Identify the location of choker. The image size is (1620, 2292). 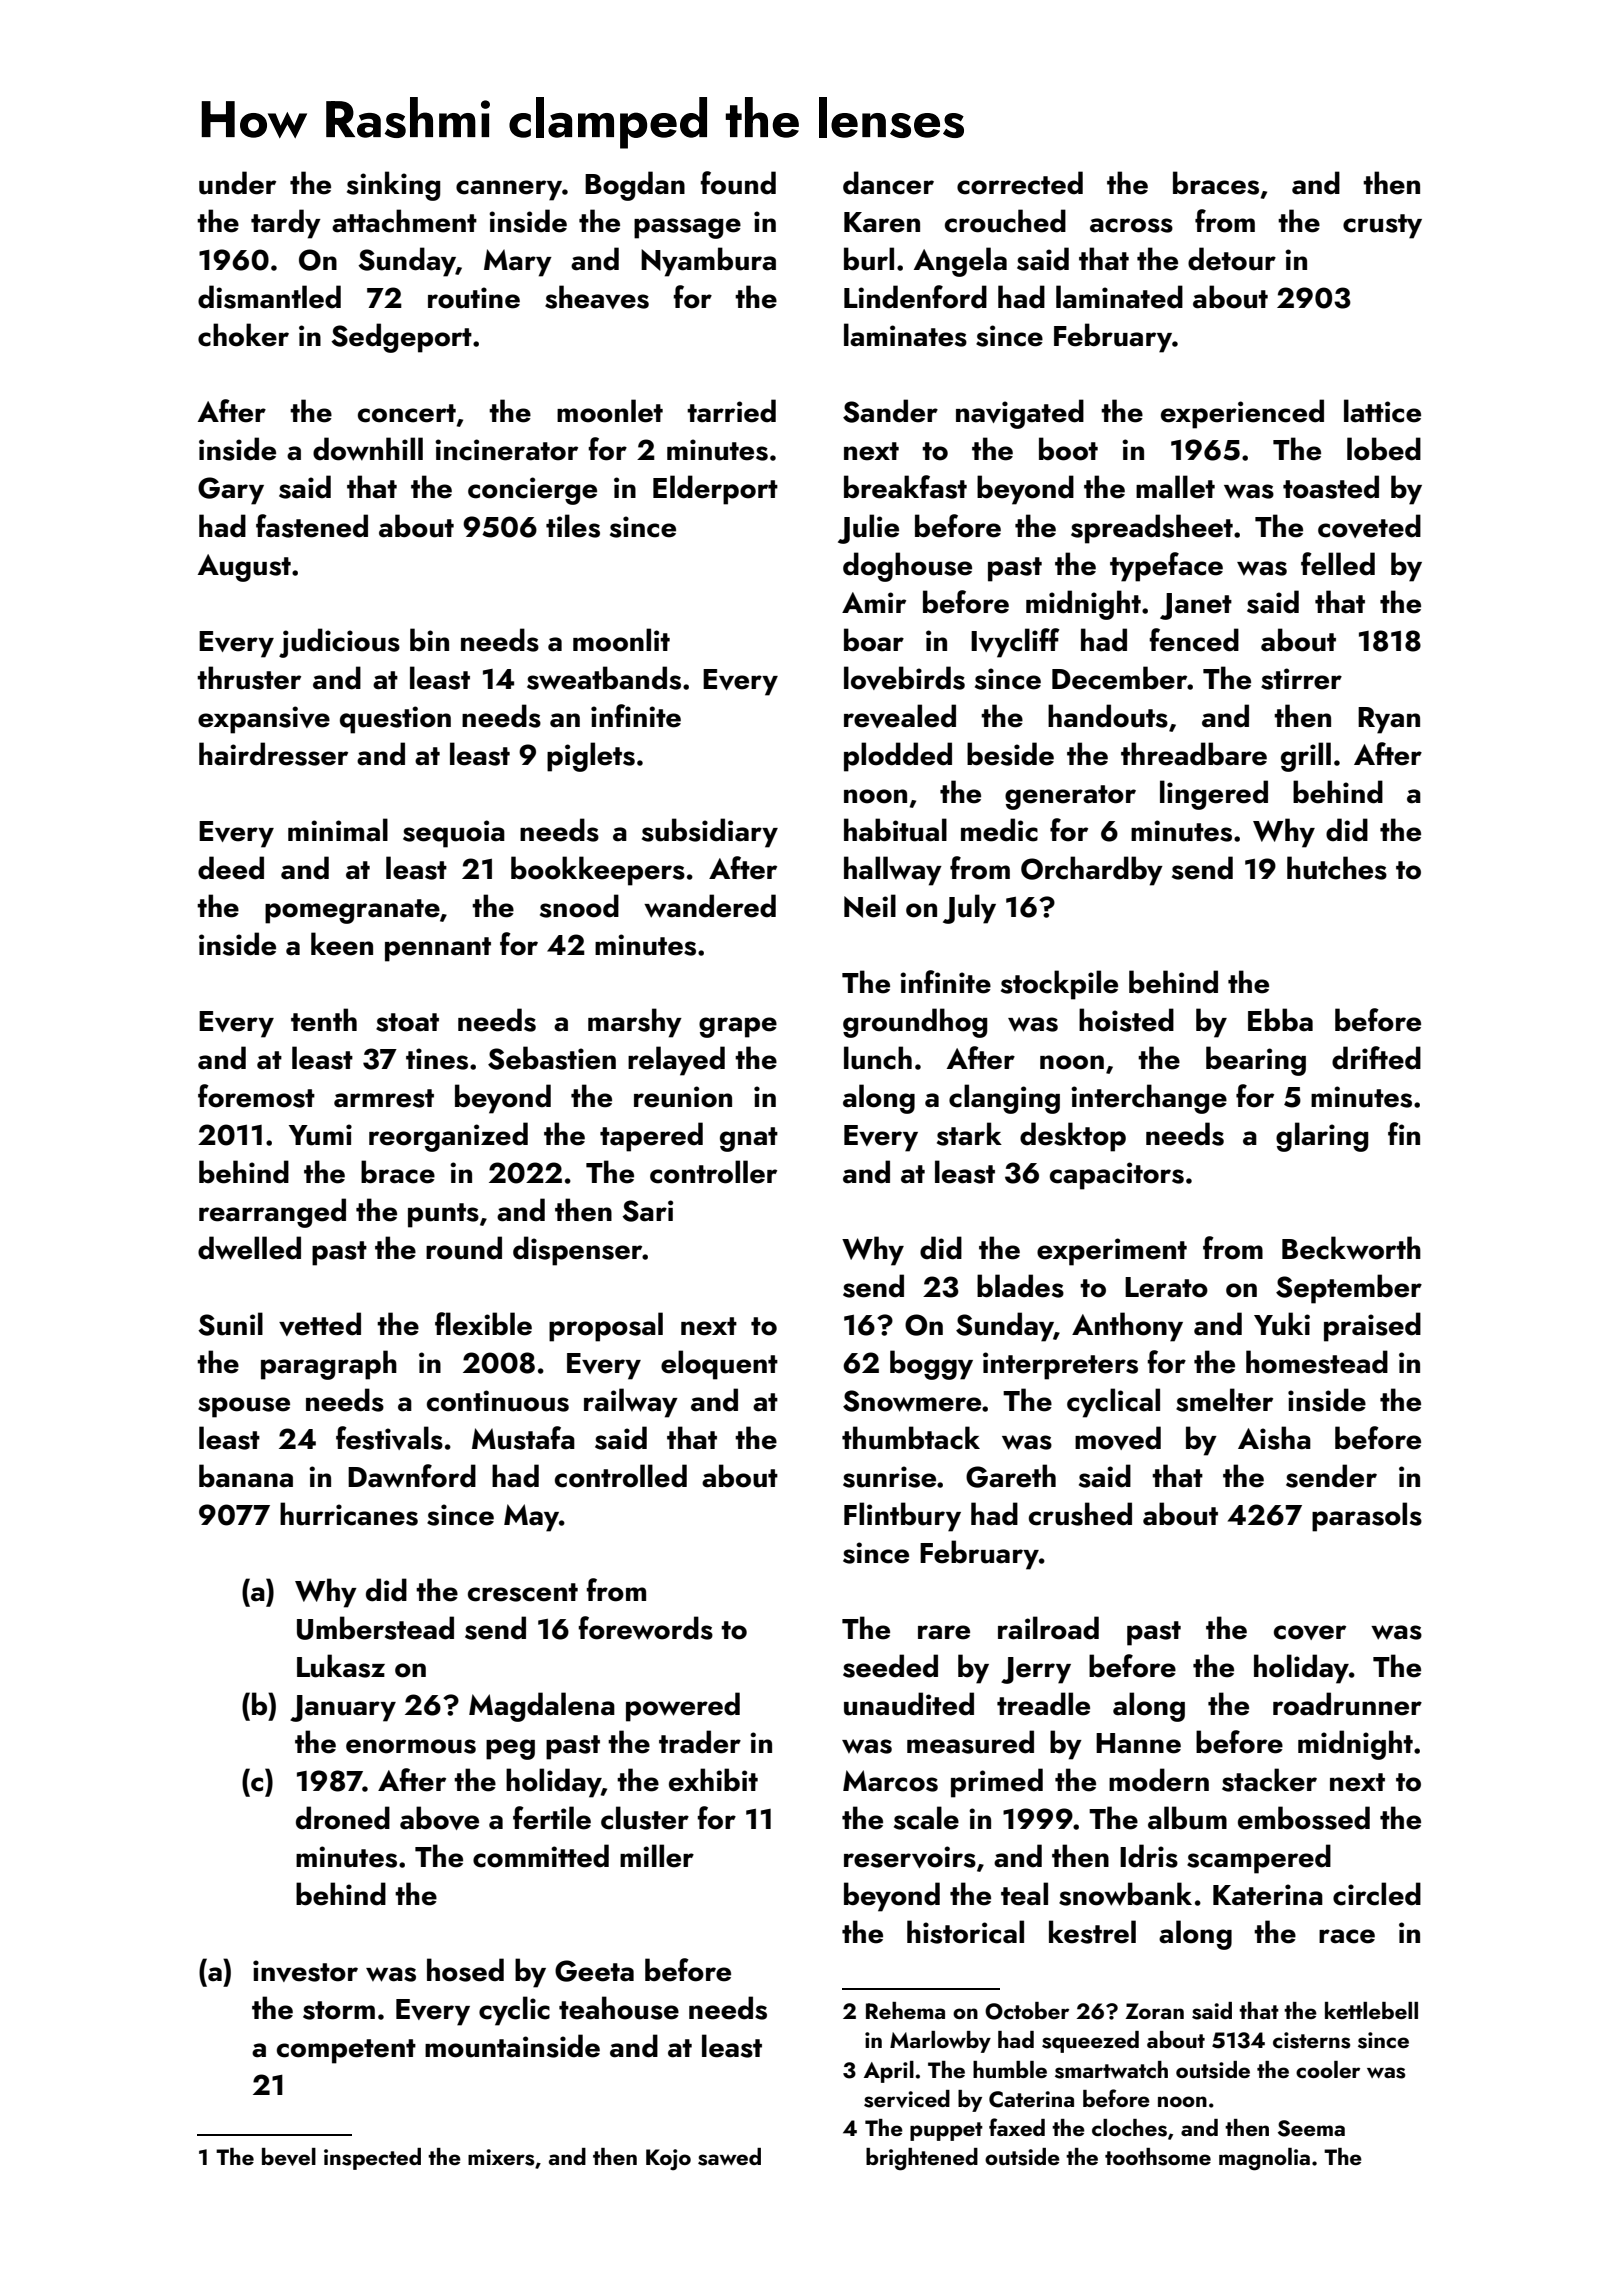
(243, 335).
